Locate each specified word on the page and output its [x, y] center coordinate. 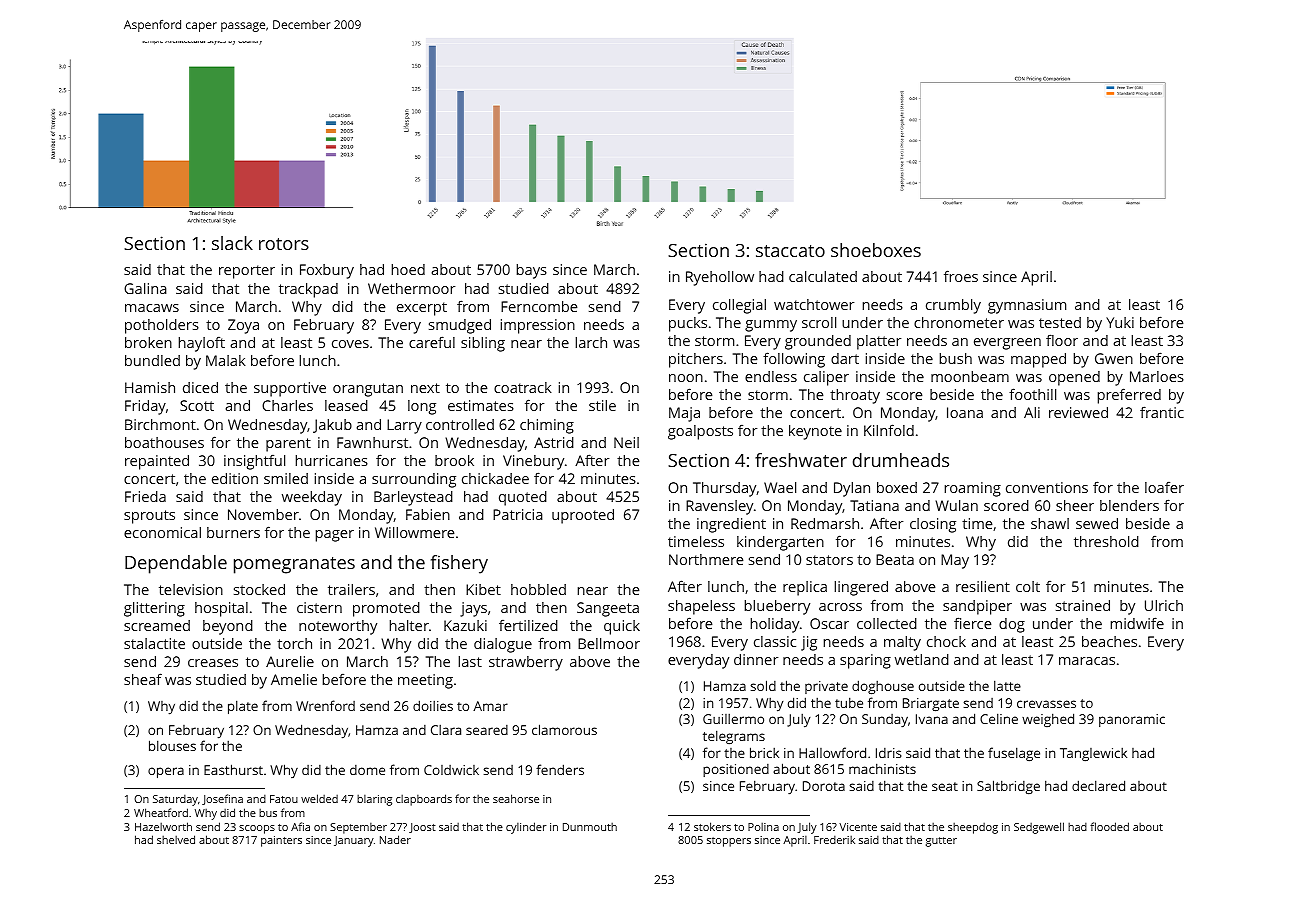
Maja [684, 414]
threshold [1106, 541]
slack [232, 243]
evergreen [1007, 344]
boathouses [164, 442]
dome [367, 770]
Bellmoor [609, 643]
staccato [790, 251]
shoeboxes [876, 250]
